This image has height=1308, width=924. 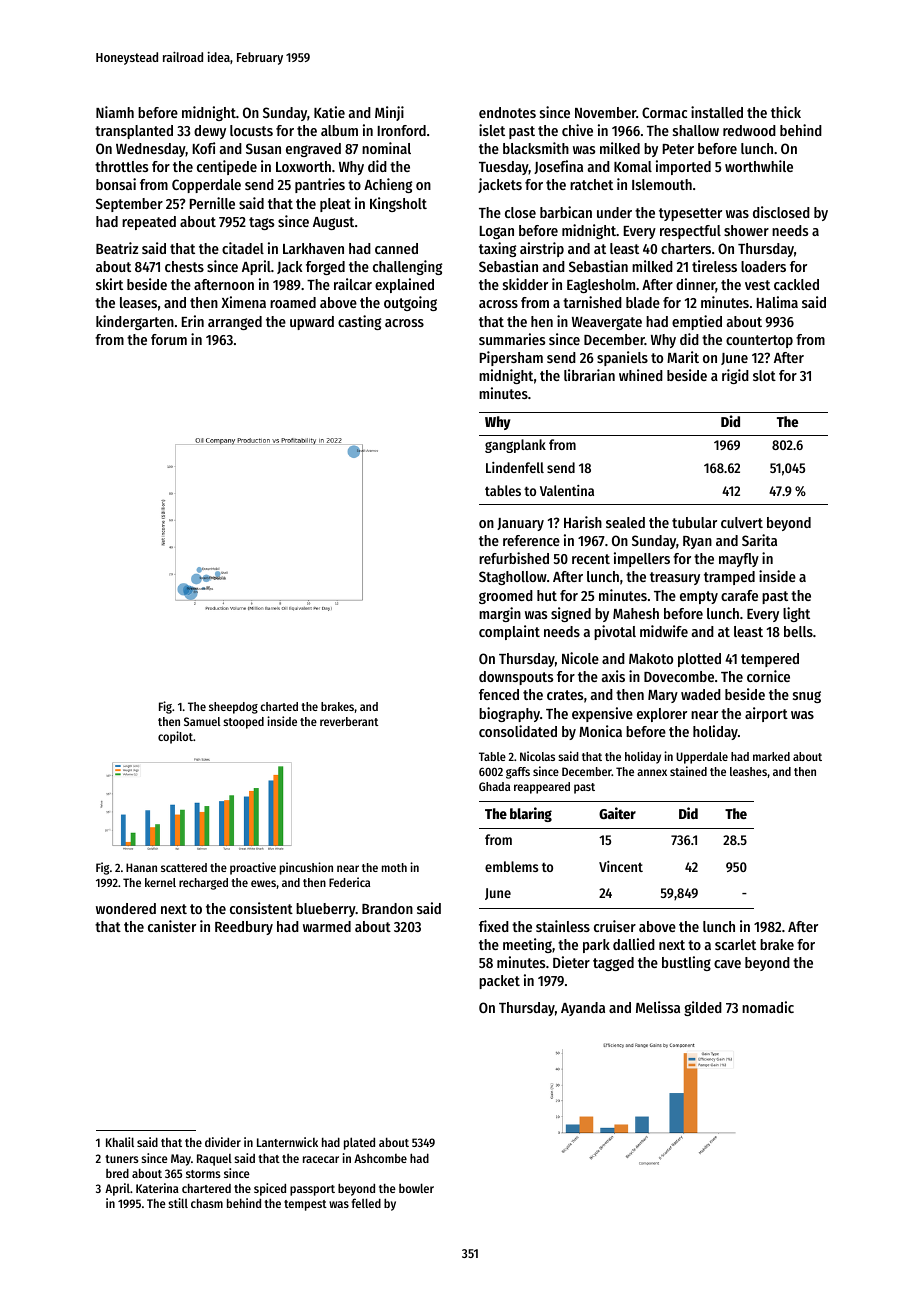 What do you see at coordinates (115, 112) in the image?
I see `Niamh` at bounding box center [115, 112].
